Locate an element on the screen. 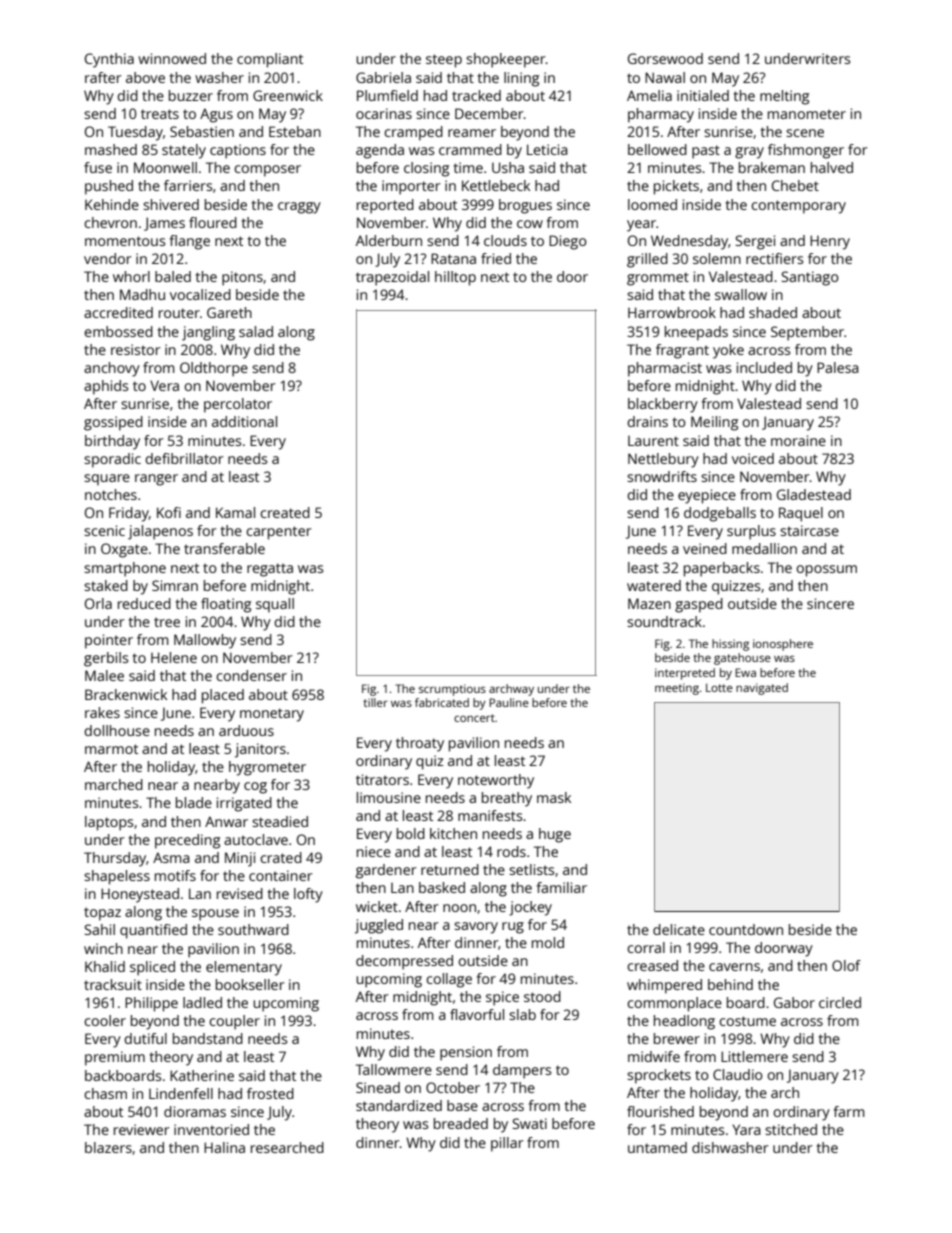 The image size is (952, 1233). carpenter is located at coordinates (278, 533).
